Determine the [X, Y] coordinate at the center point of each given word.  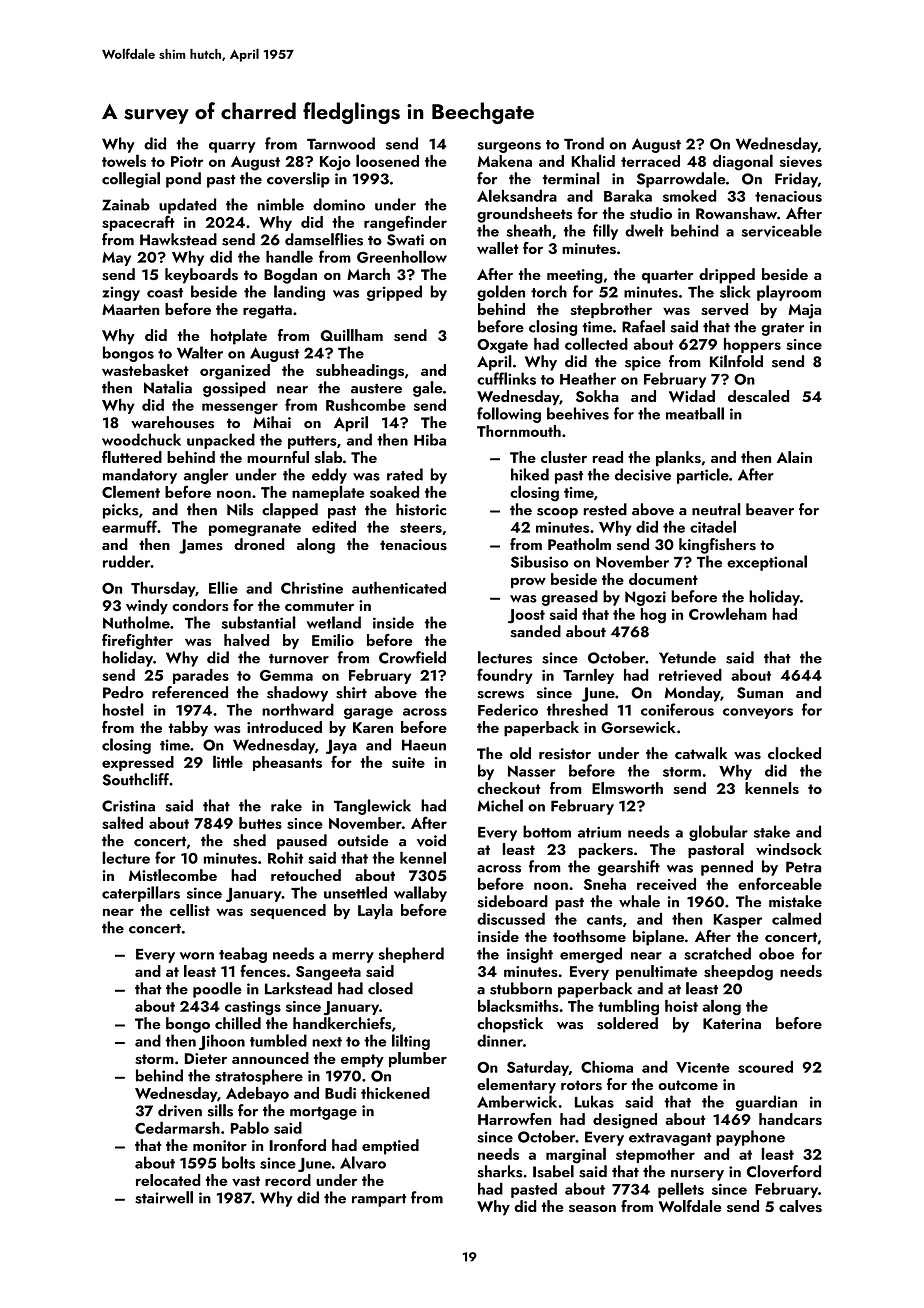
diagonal [743, 162]
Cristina [128, 806]
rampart [379, 1200]
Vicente [703, 1067]
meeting [575, 276]
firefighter [137, 642]
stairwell [164, 1197]
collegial [131, 180]
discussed [511, 918]
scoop [557, 513]
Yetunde [687, 657]
